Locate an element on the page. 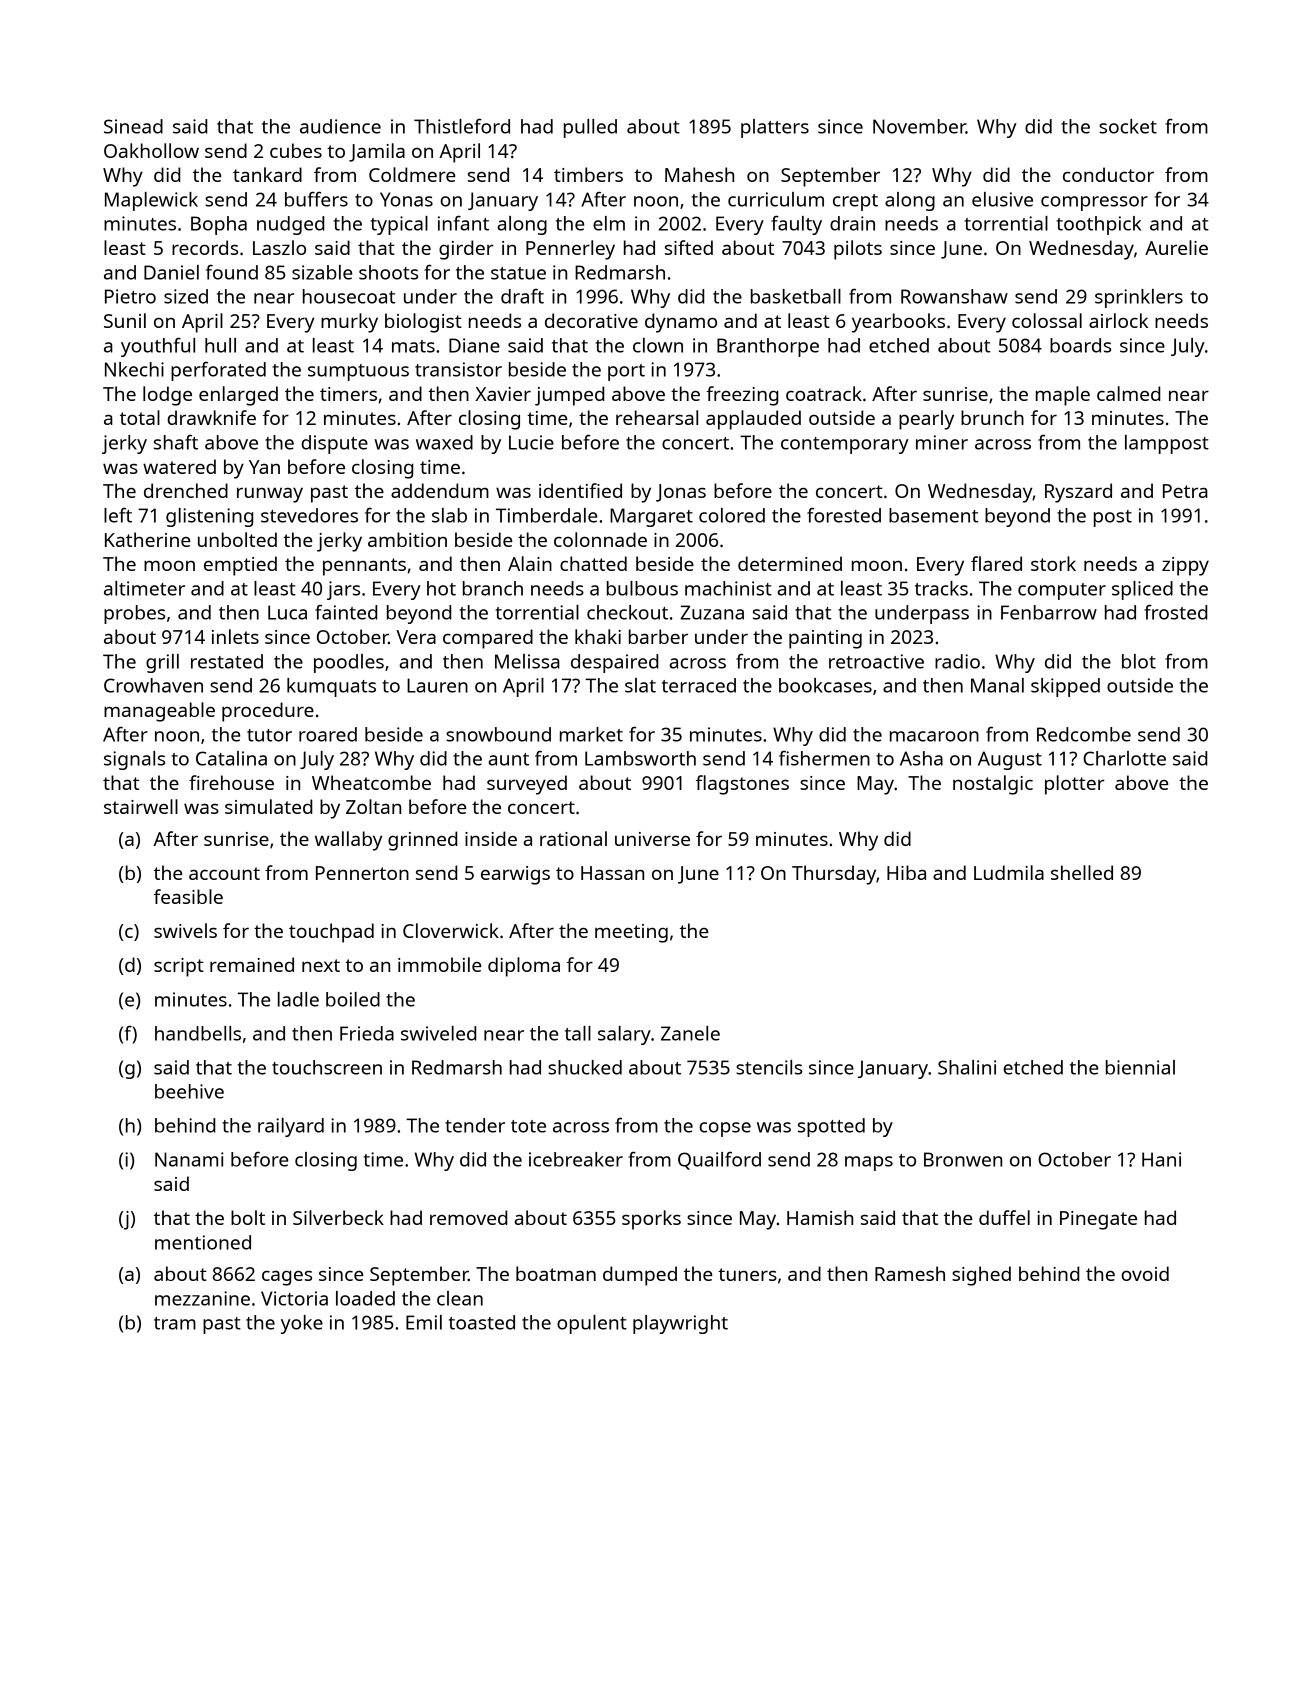  biennial is located at coordinates (1140, 1067).
